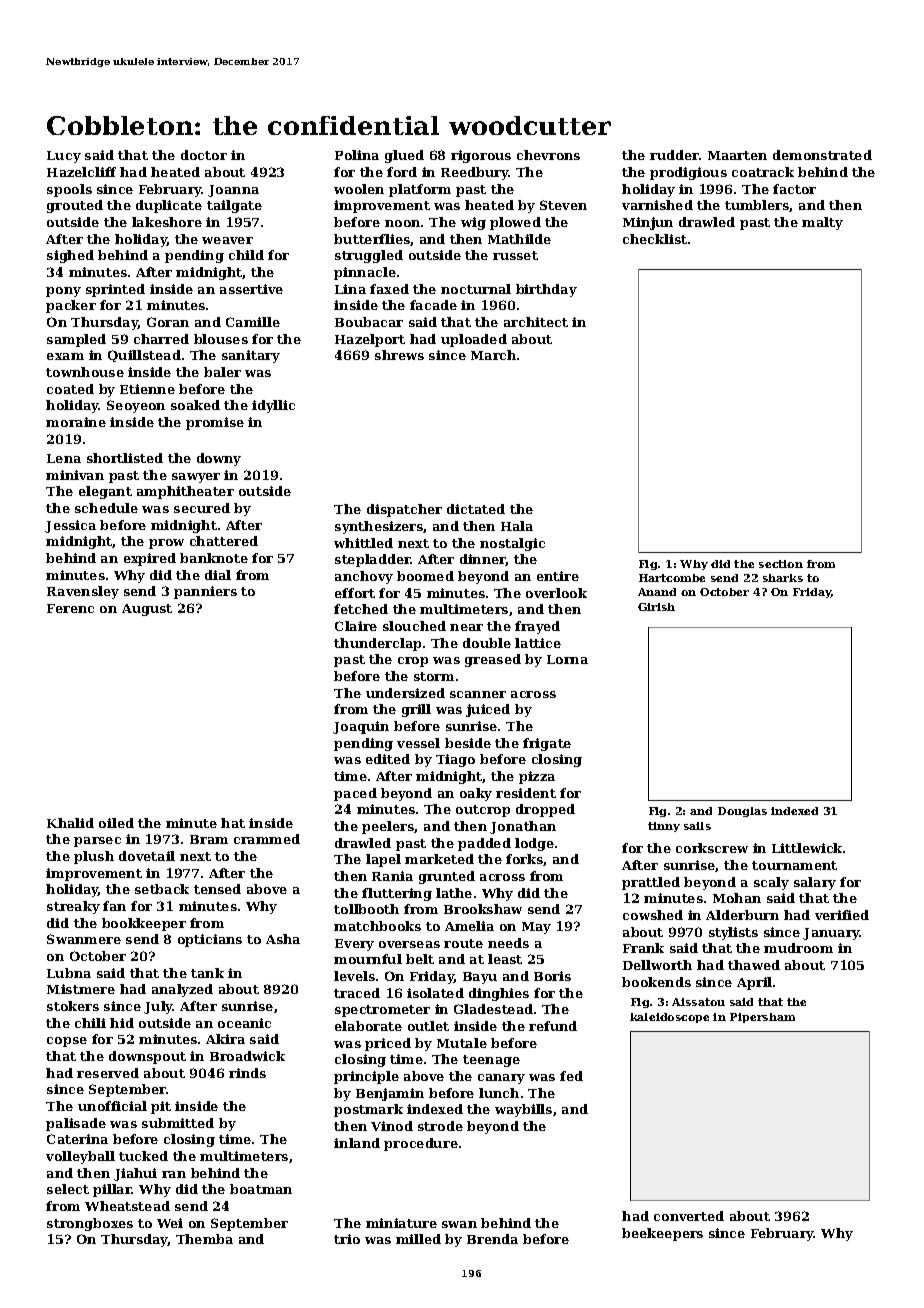 The image size is (924, 1308). Describe the element at coordinates (204, 1239) in the screenshot. I see `Themba` at that location.
